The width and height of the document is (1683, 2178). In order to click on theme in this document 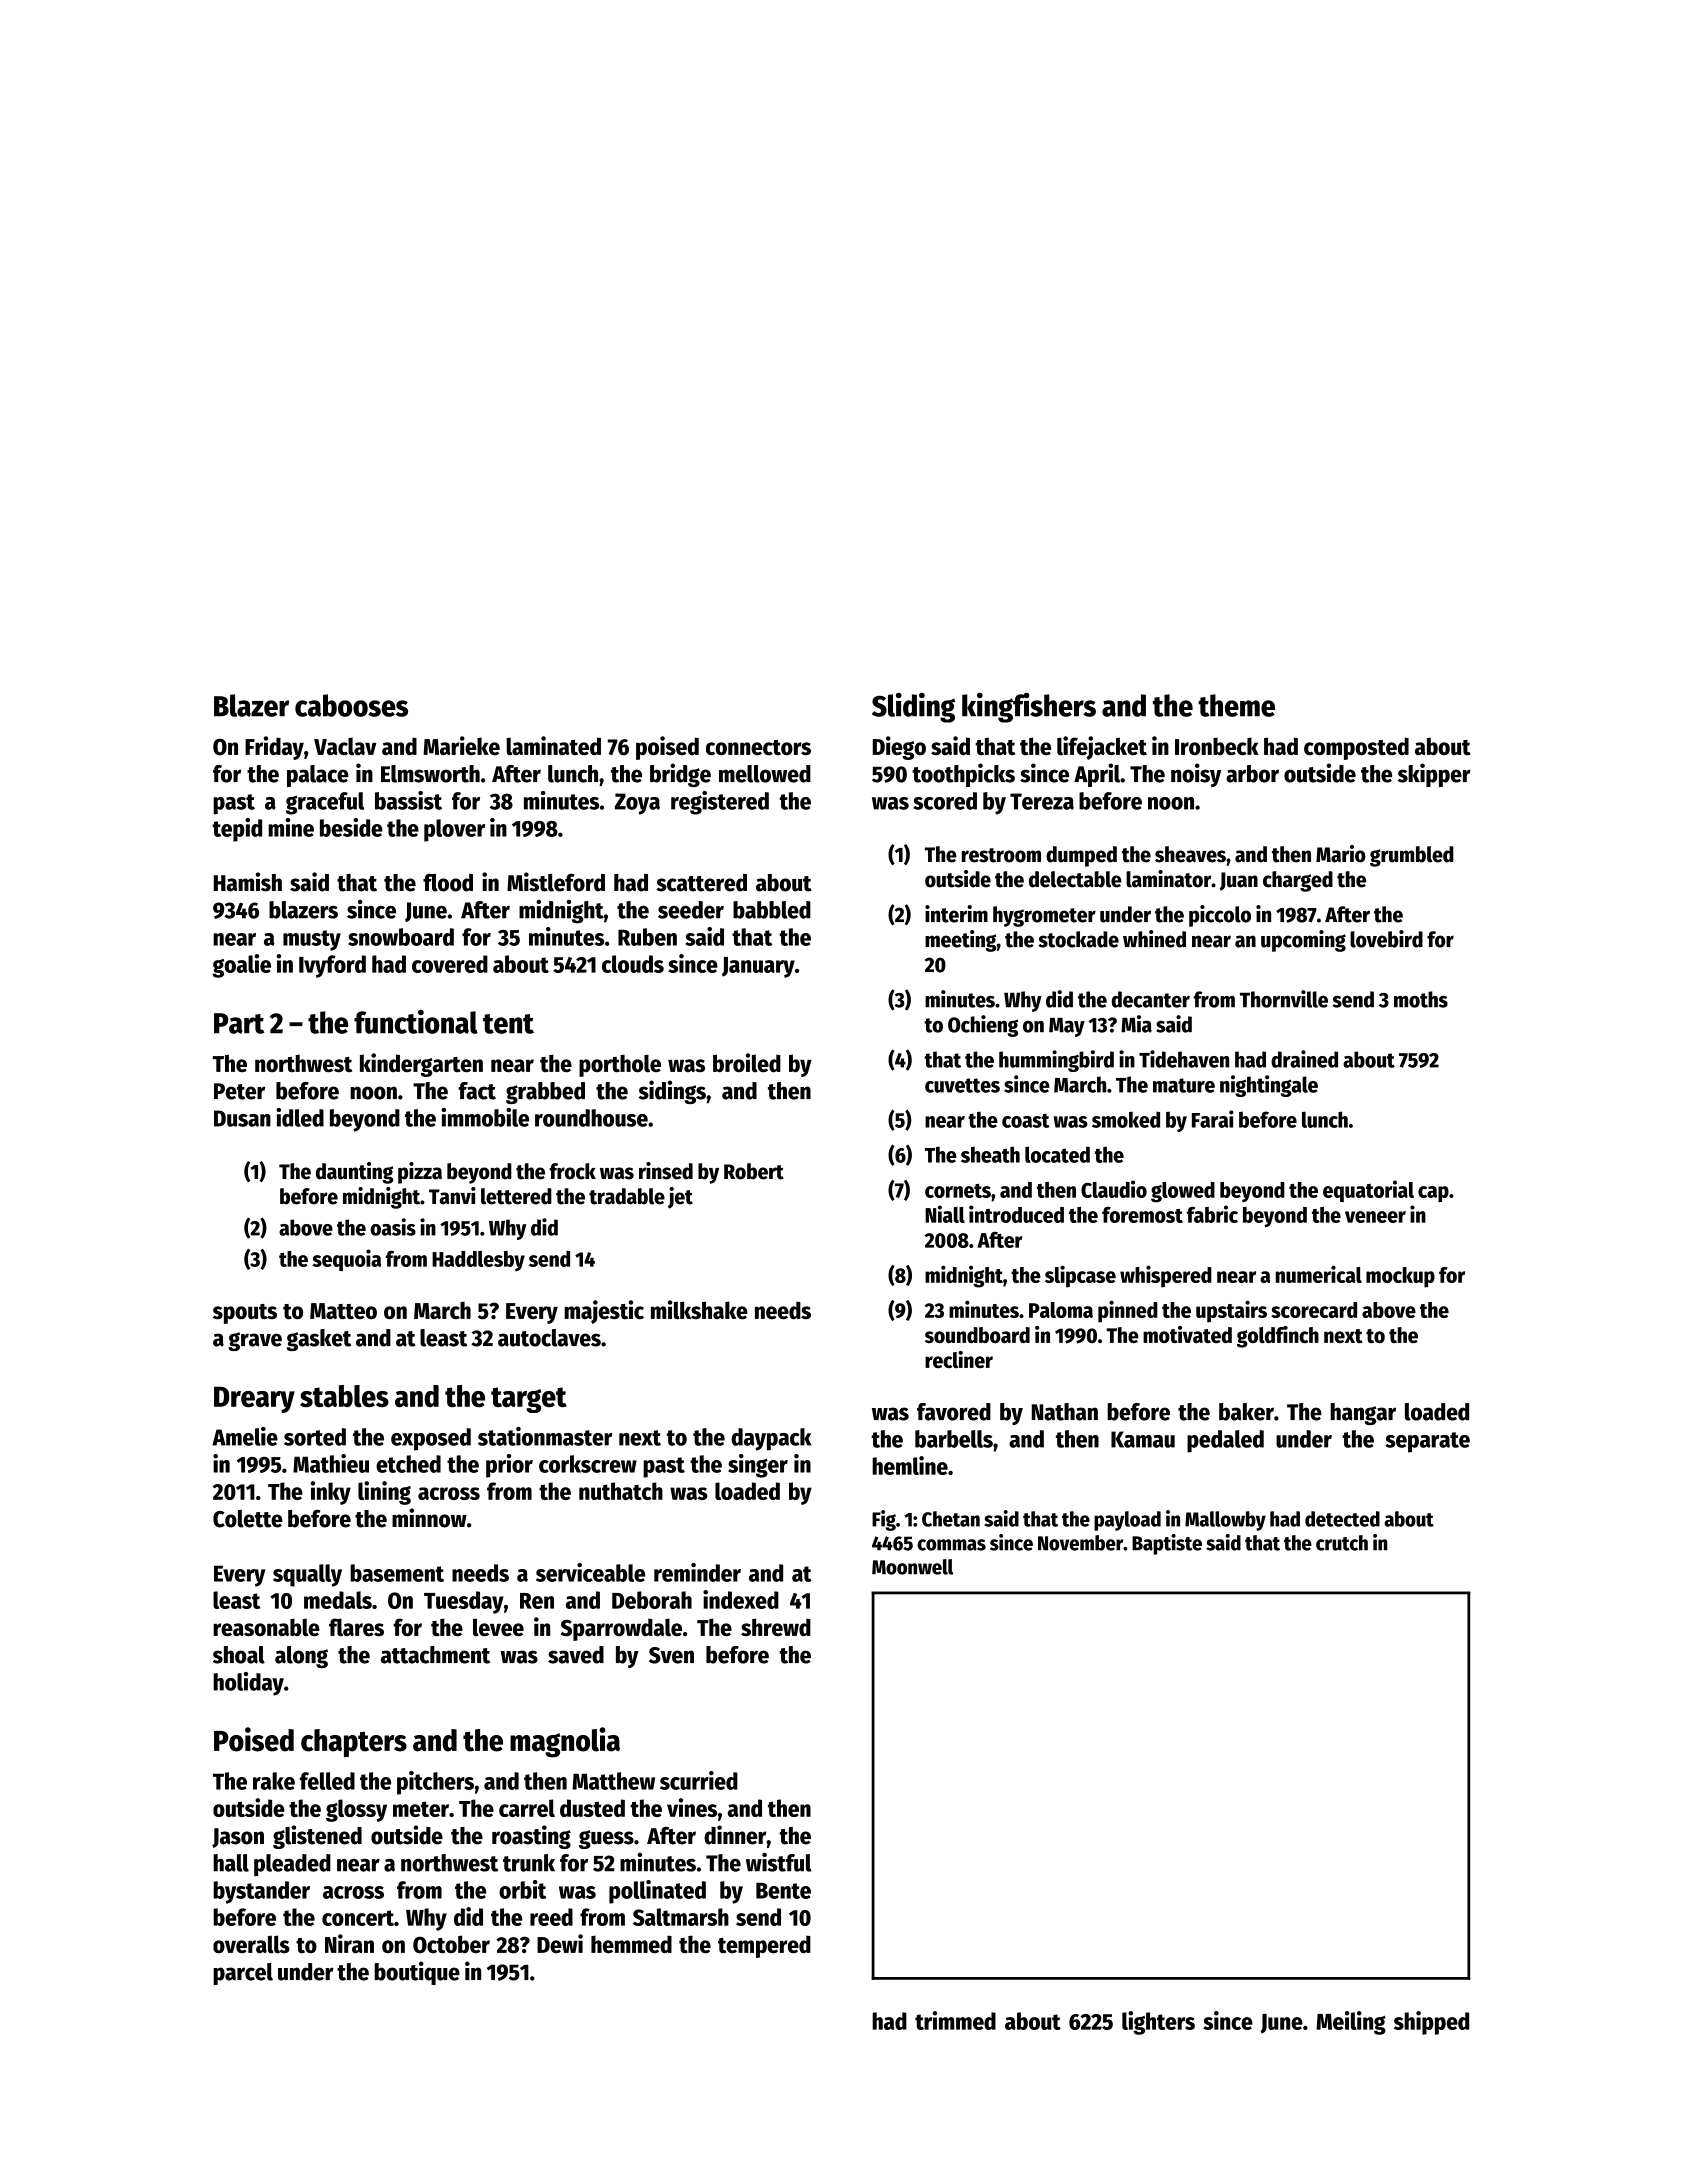, I will do `click(1236, 705)`.
